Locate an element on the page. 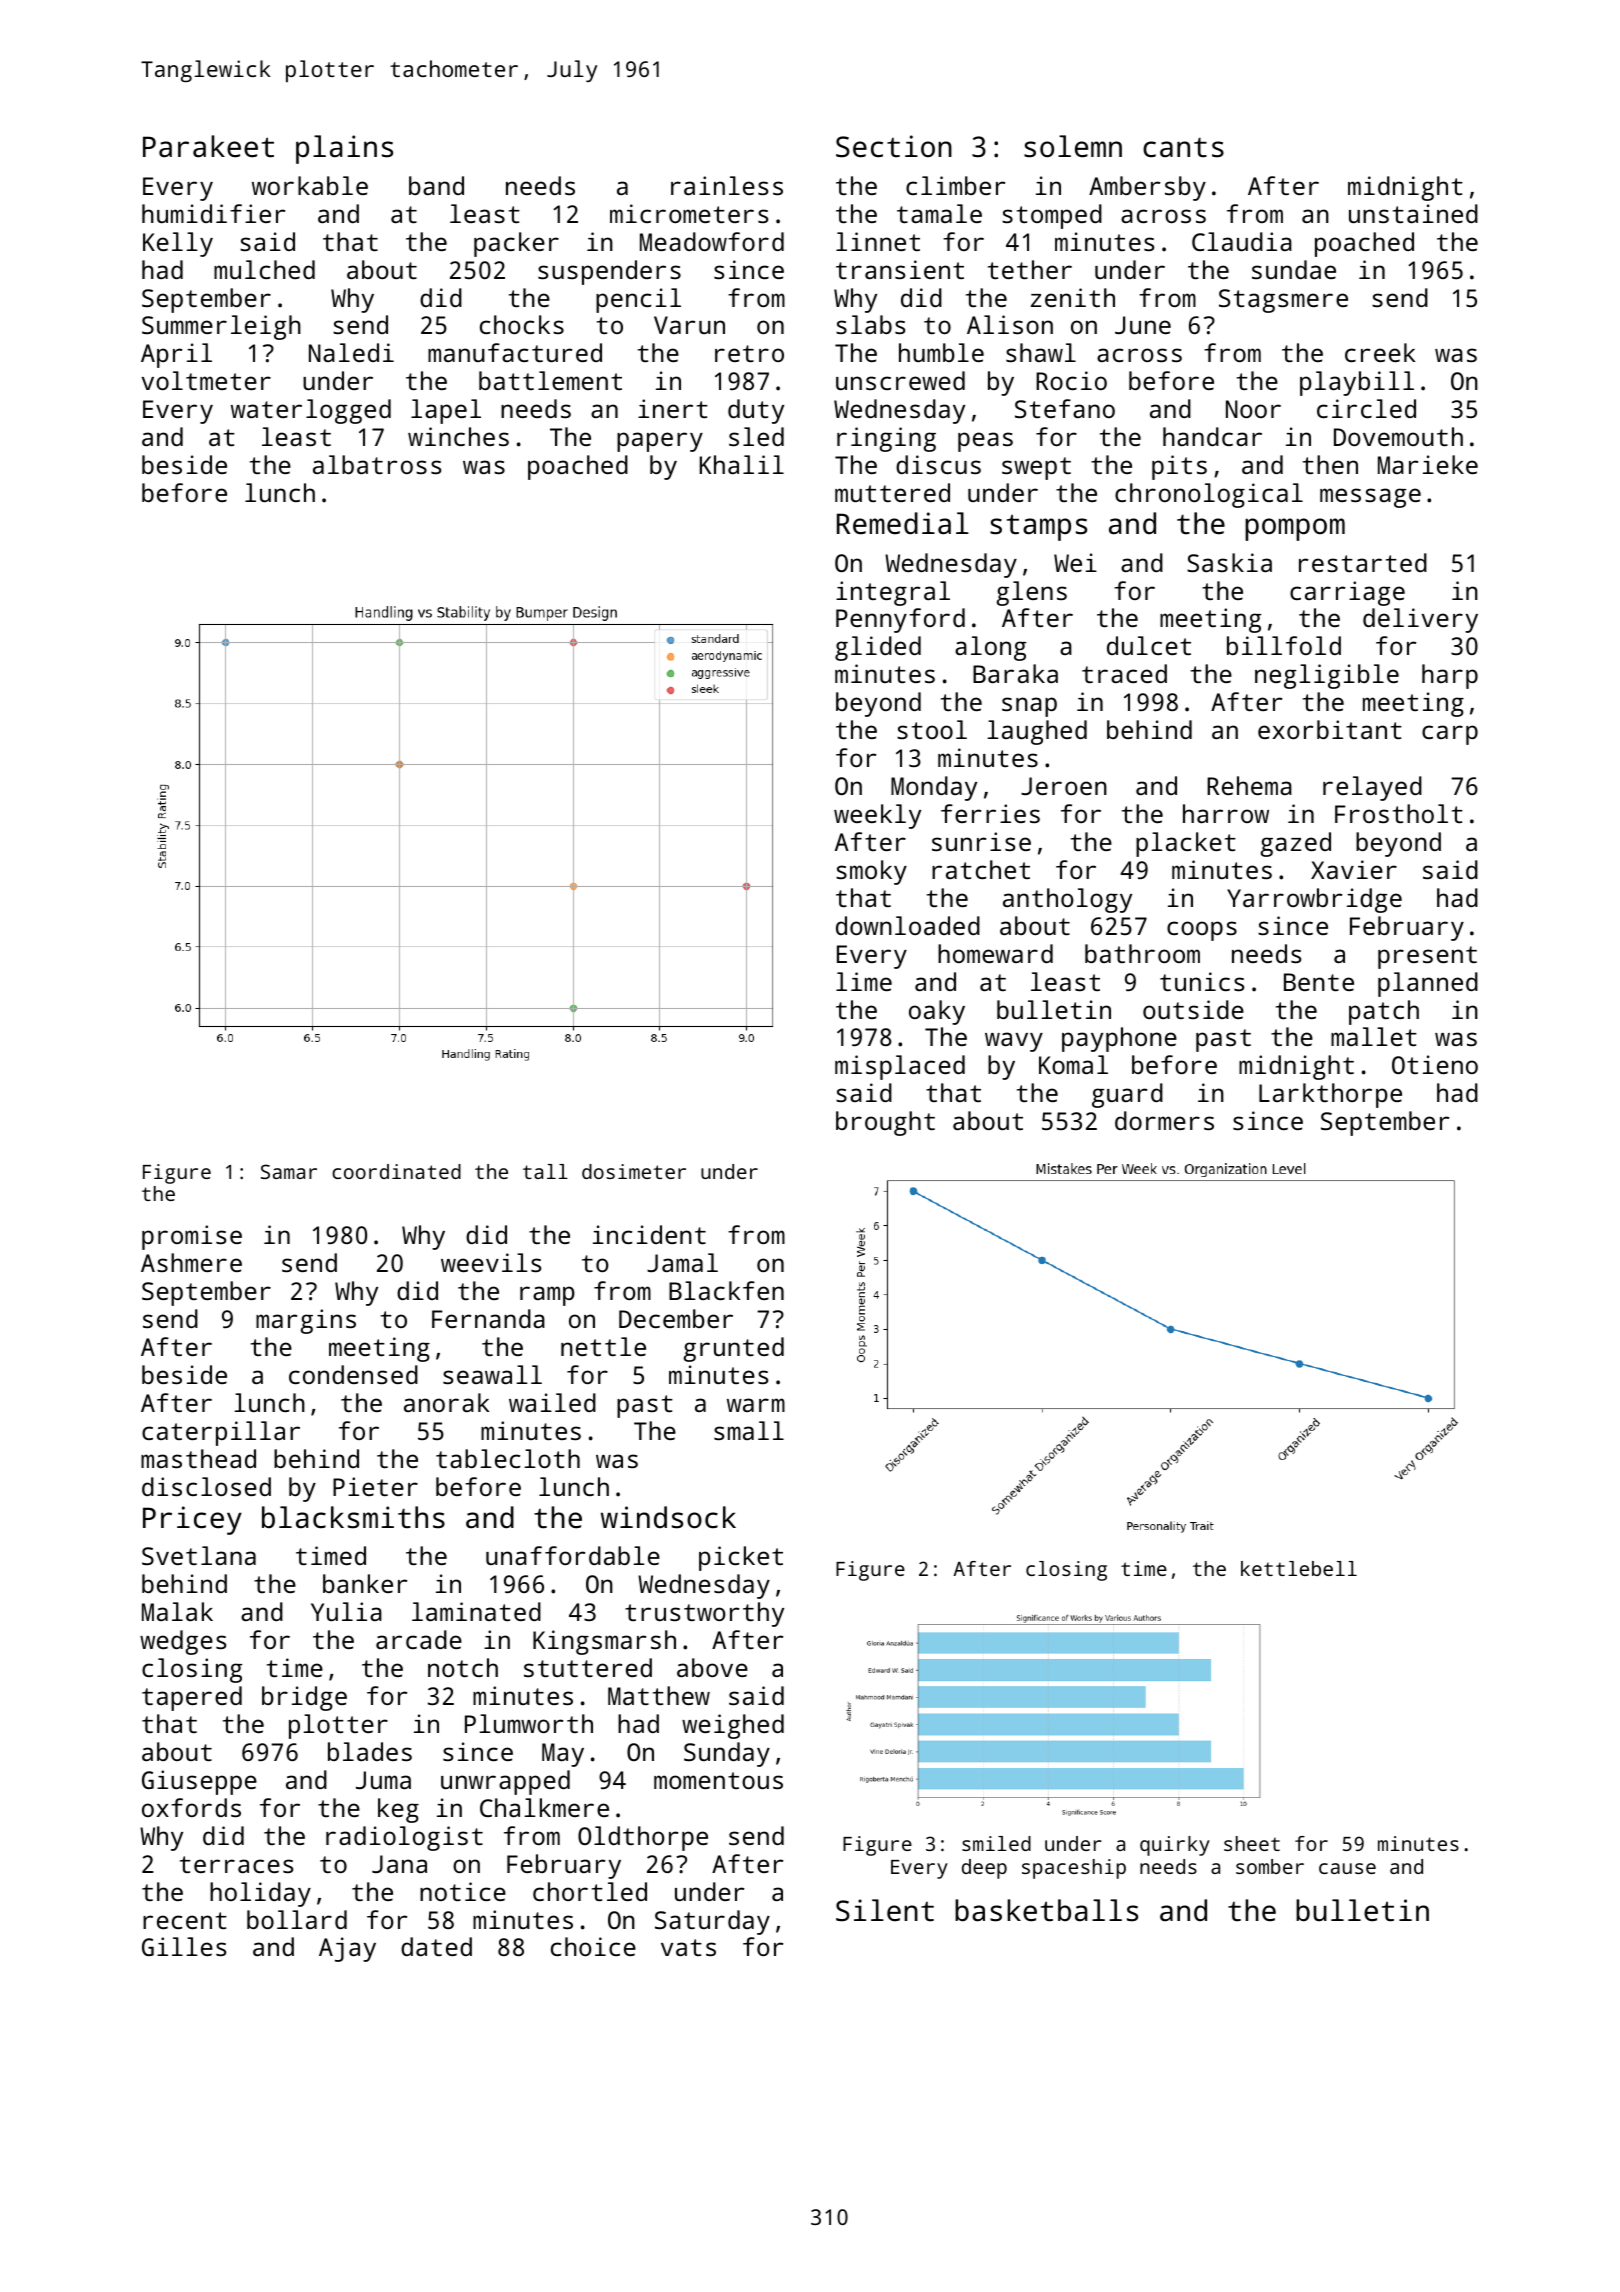  Chalkmere is located at coordinates (544, 1807).
